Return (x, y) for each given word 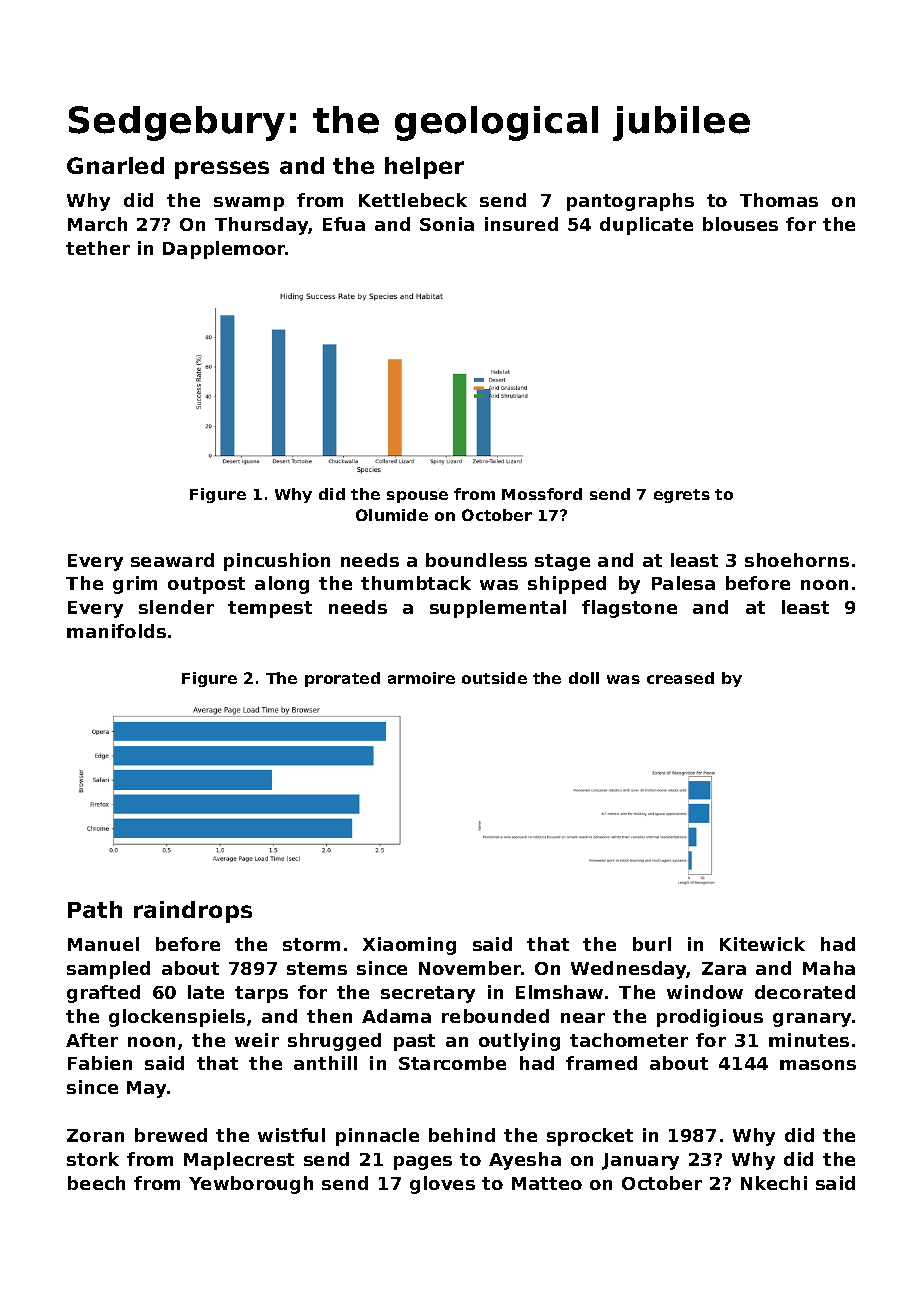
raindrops (193, 912)
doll (584, 678)
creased (680, 678)
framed (601, 1063)
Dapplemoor (224, 250)
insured (521, 224)
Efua (344, 224)
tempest (270, 609)
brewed (171, 1135)
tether (98, 248)
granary (812, 1020)
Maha (829, 968)
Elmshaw (559, 992)
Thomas (779, 200)
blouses (740, 224)
